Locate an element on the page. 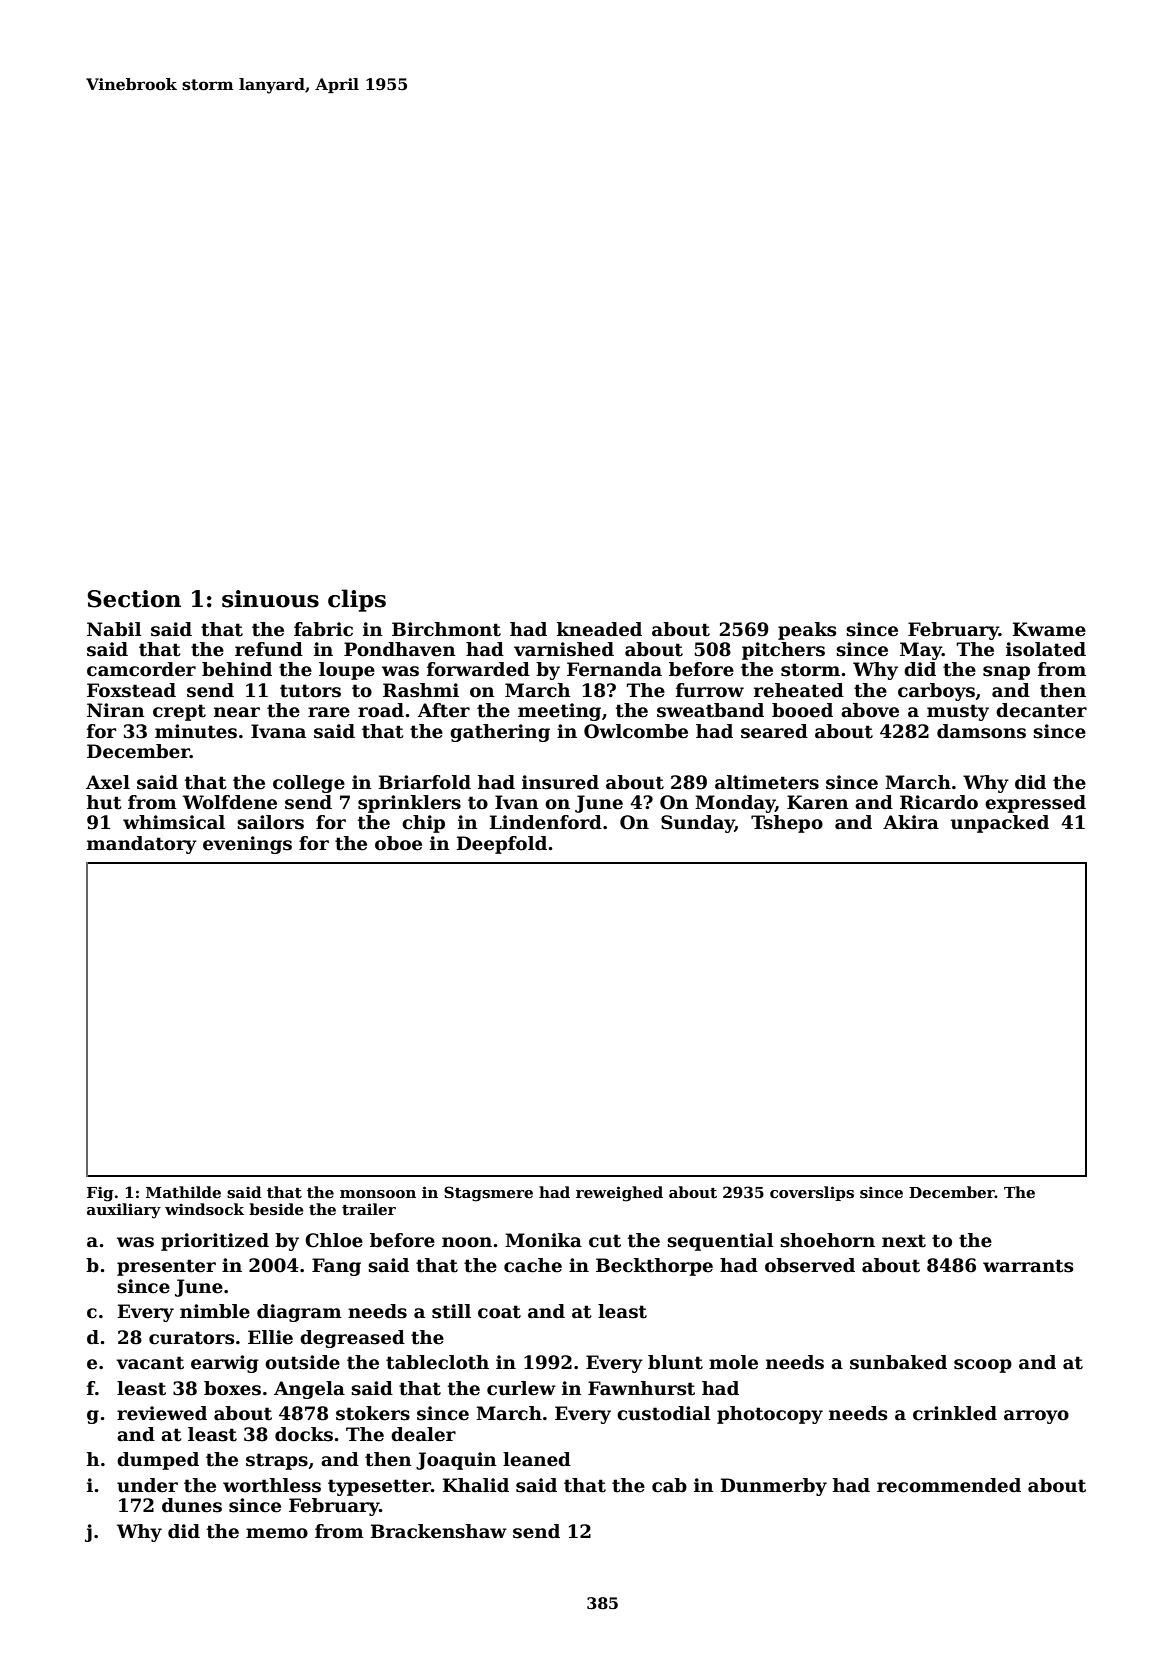 The image size is (1173, 1659). above is located at coordinates (870, 710).
